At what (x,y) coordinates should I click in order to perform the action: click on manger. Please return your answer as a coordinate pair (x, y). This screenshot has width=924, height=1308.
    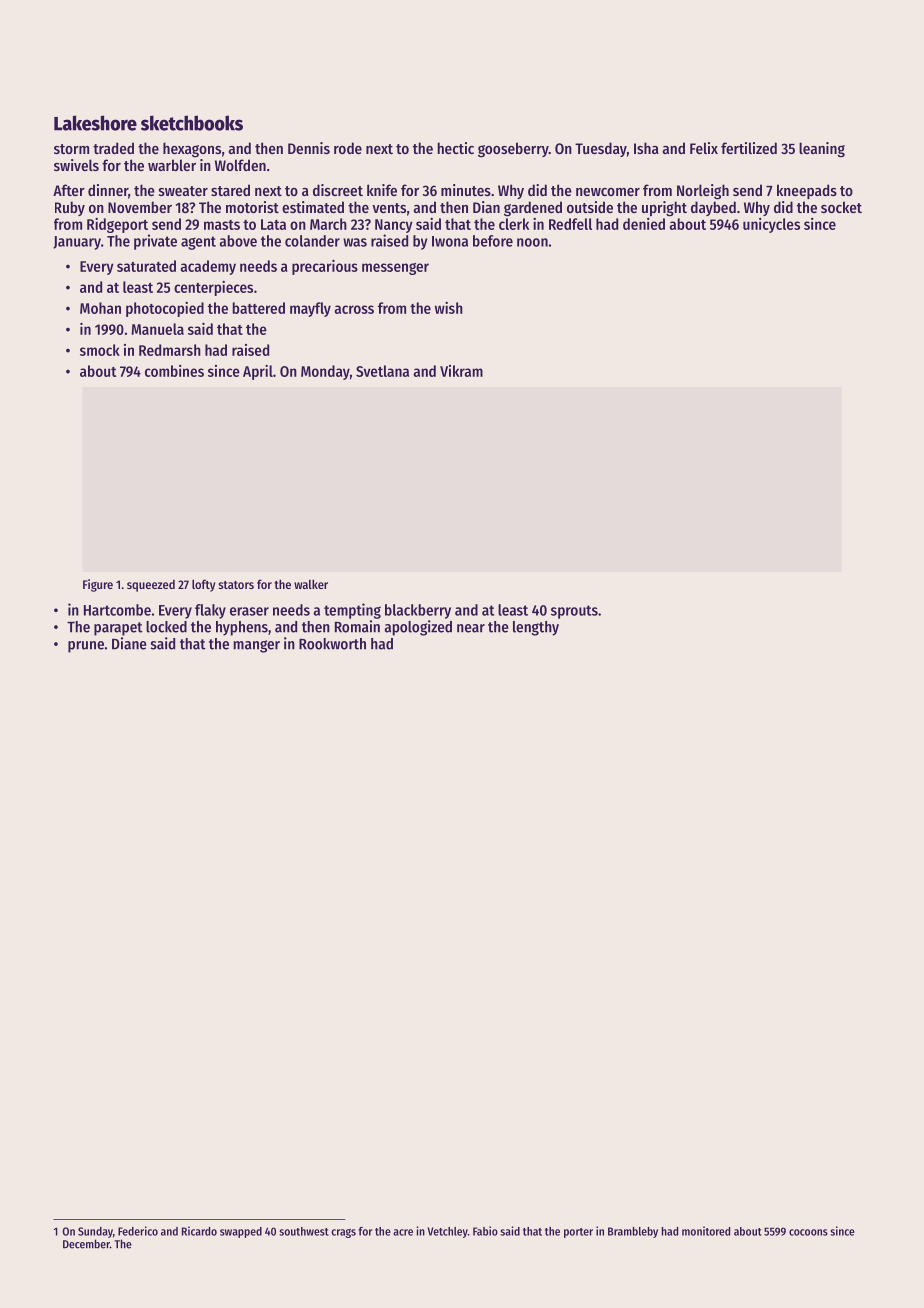
    Looking at the image, I should click on (257, 646).
